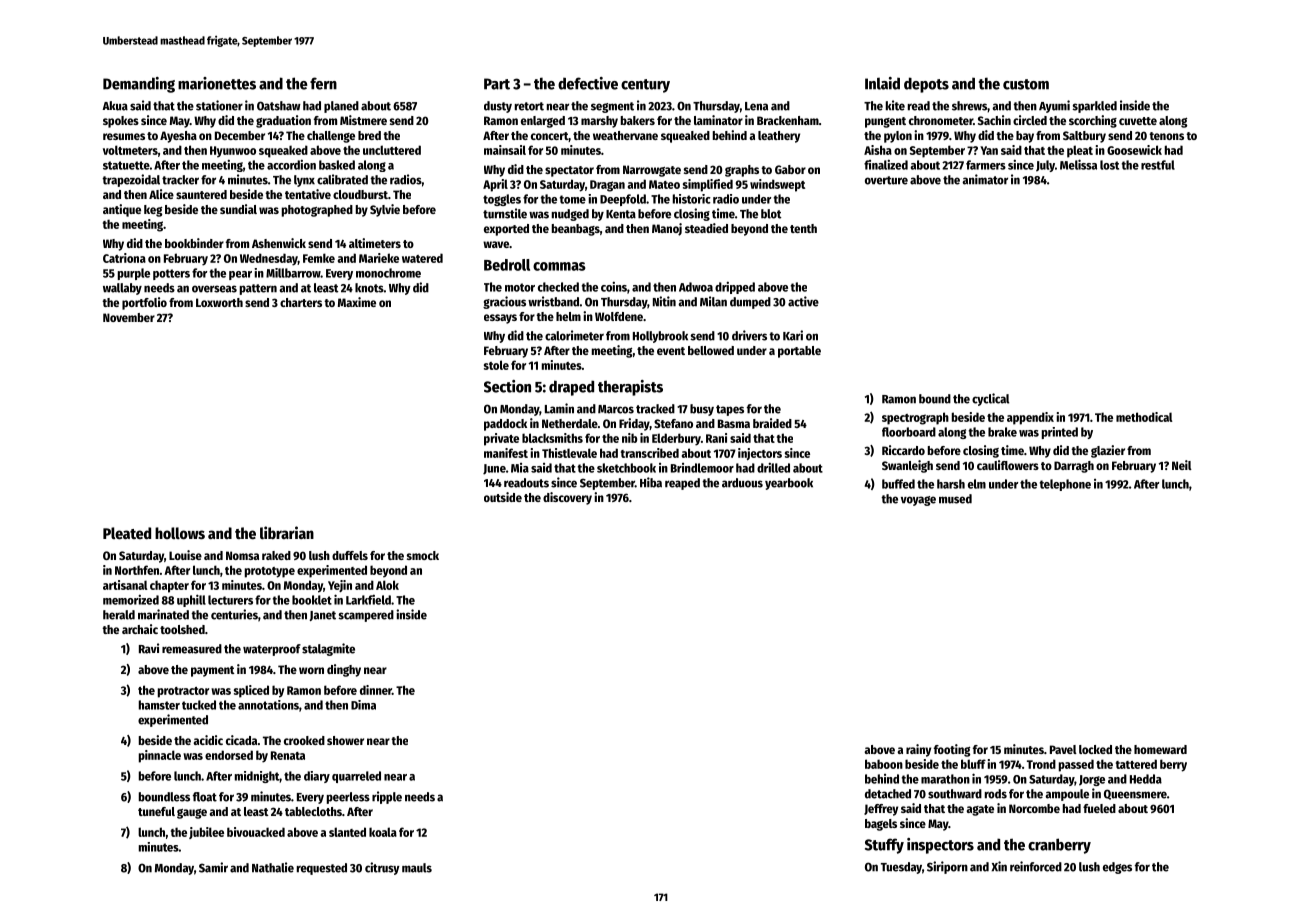 Image resolution: width=1308 pixels, height=924 pixels. I want to click on sauntered, so click(201, 194).
